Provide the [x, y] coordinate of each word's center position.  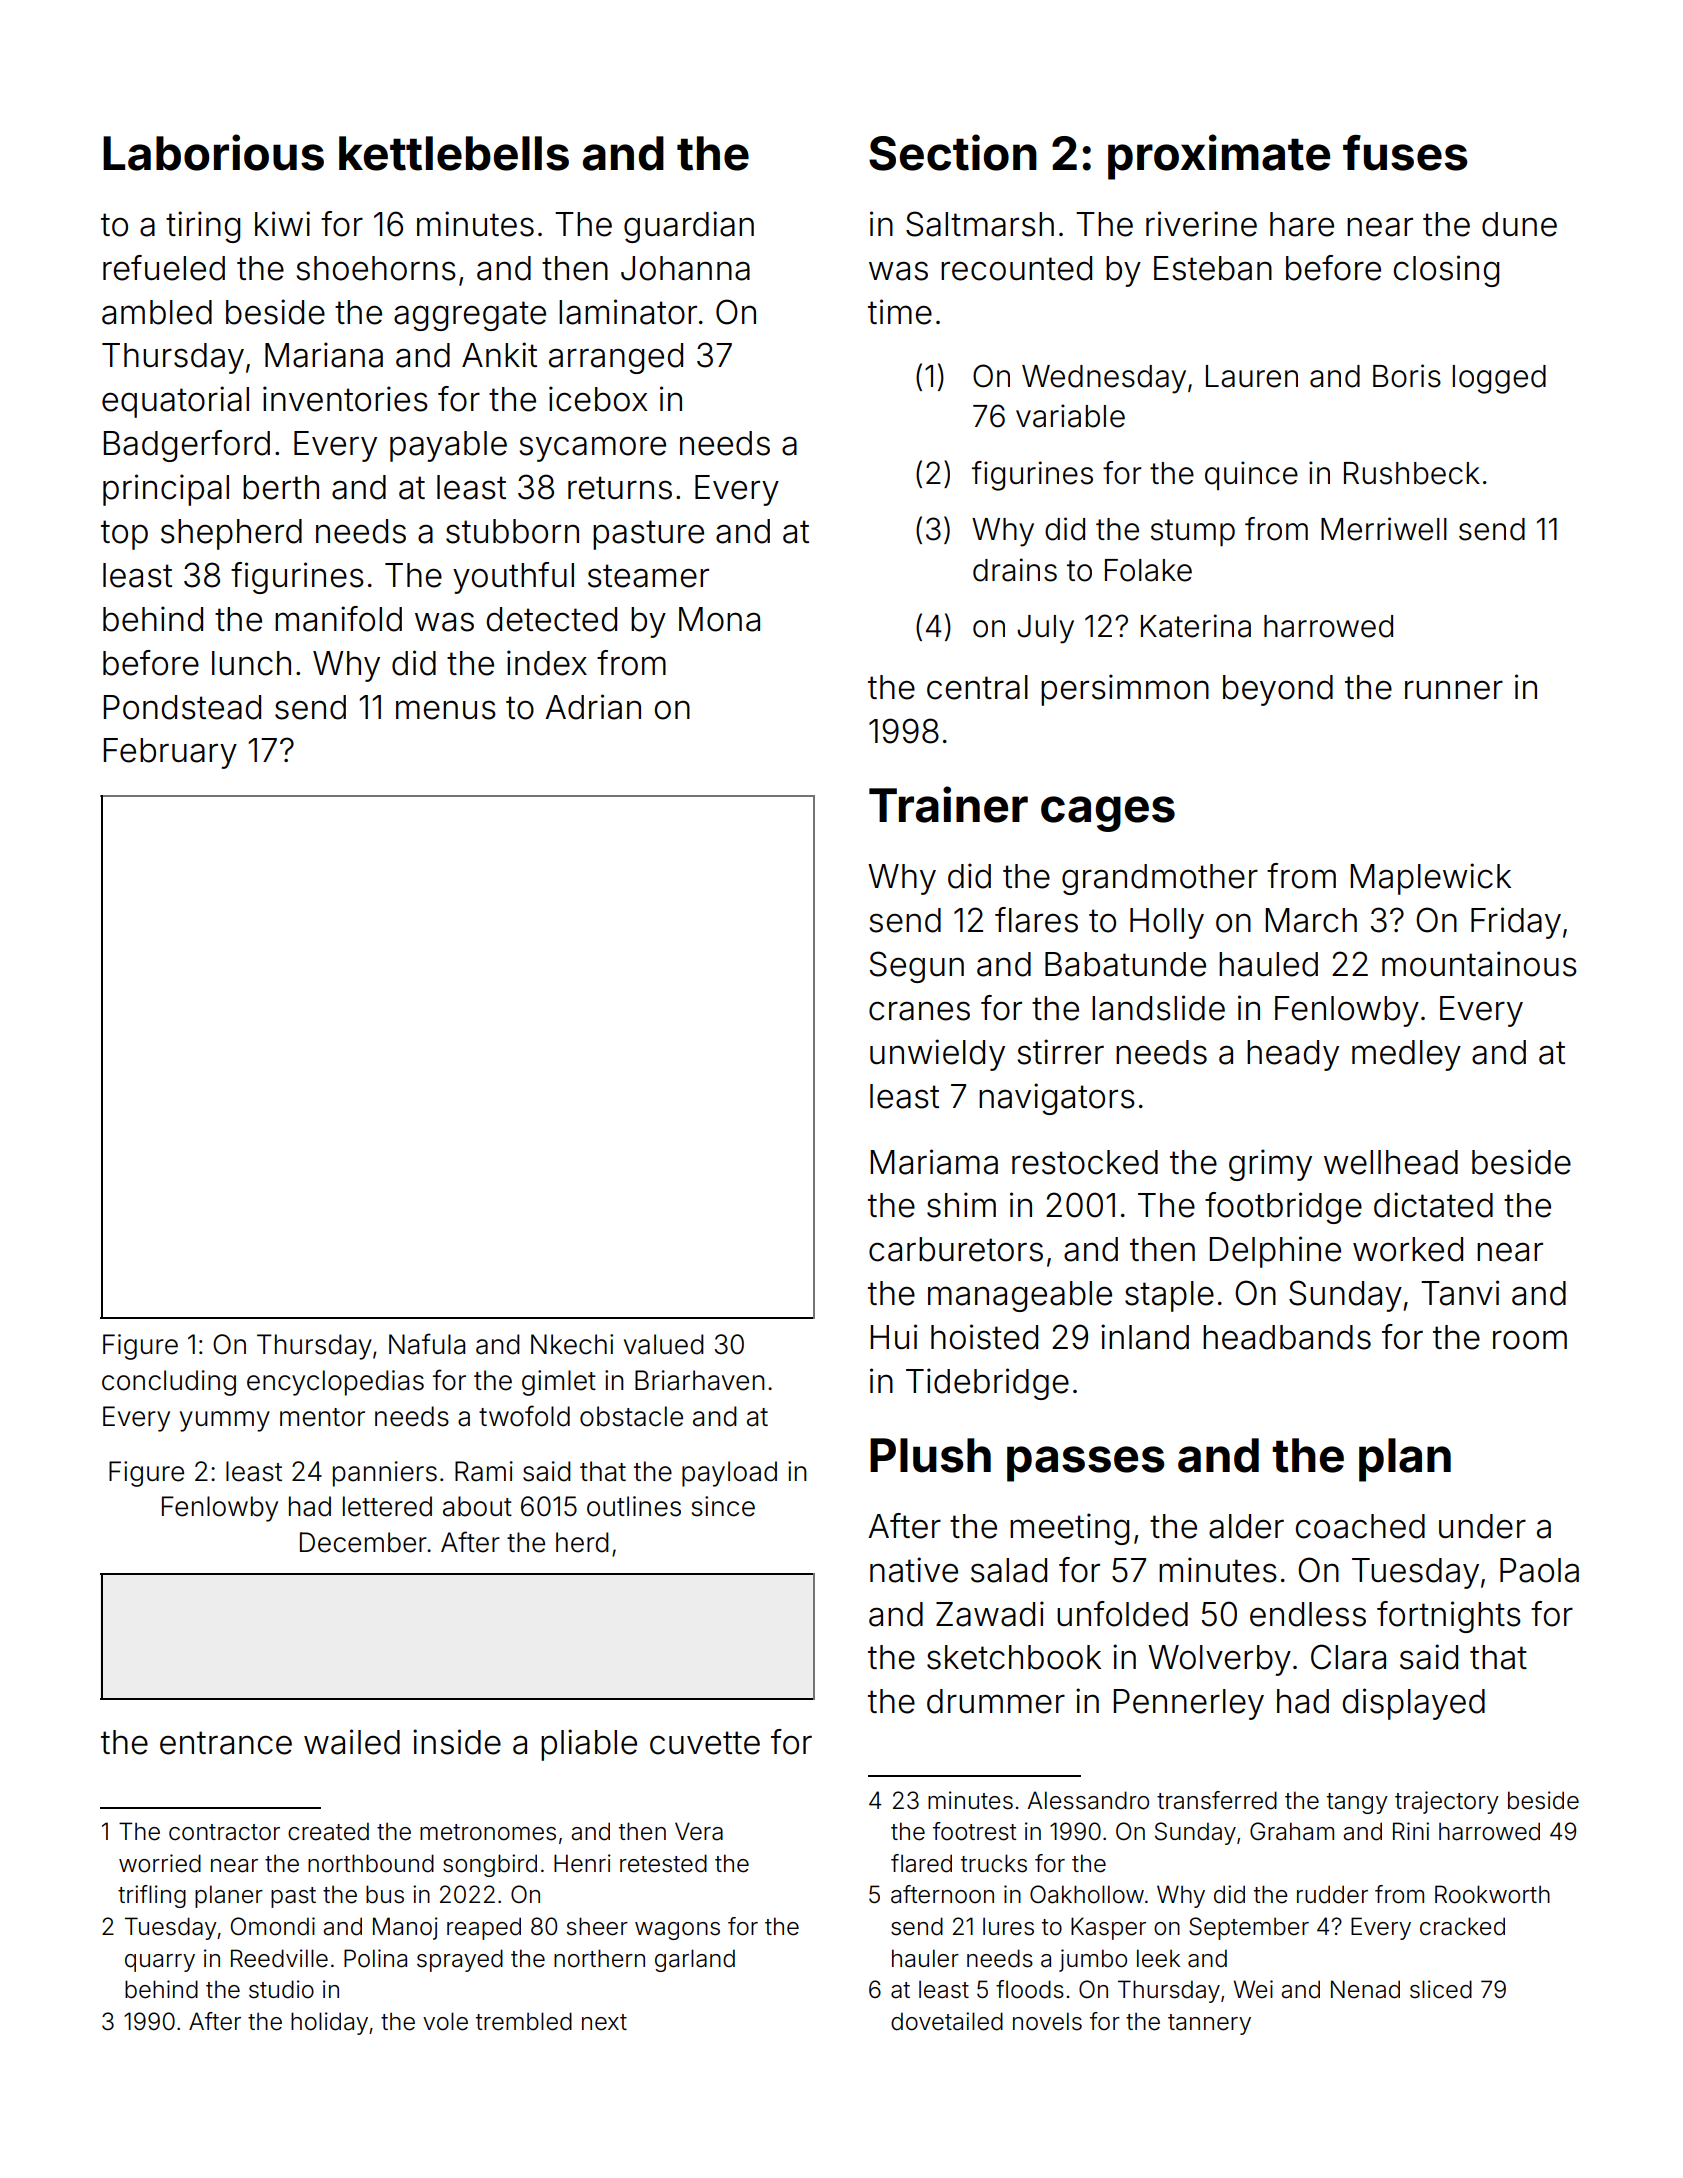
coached [1360, 1526]
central [977, 687]
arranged [616, 358]
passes [1086, 1464]
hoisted [984, 1337]
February [170, 753]
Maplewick [1430, 879]
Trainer [948, 804]
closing [1446, 271]
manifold [338, 619]
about [477, 1506]
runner [1454, 690]
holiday [329, 2023]
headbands [1287, 1337]
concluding [169, 1383]
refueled [164, 268]
